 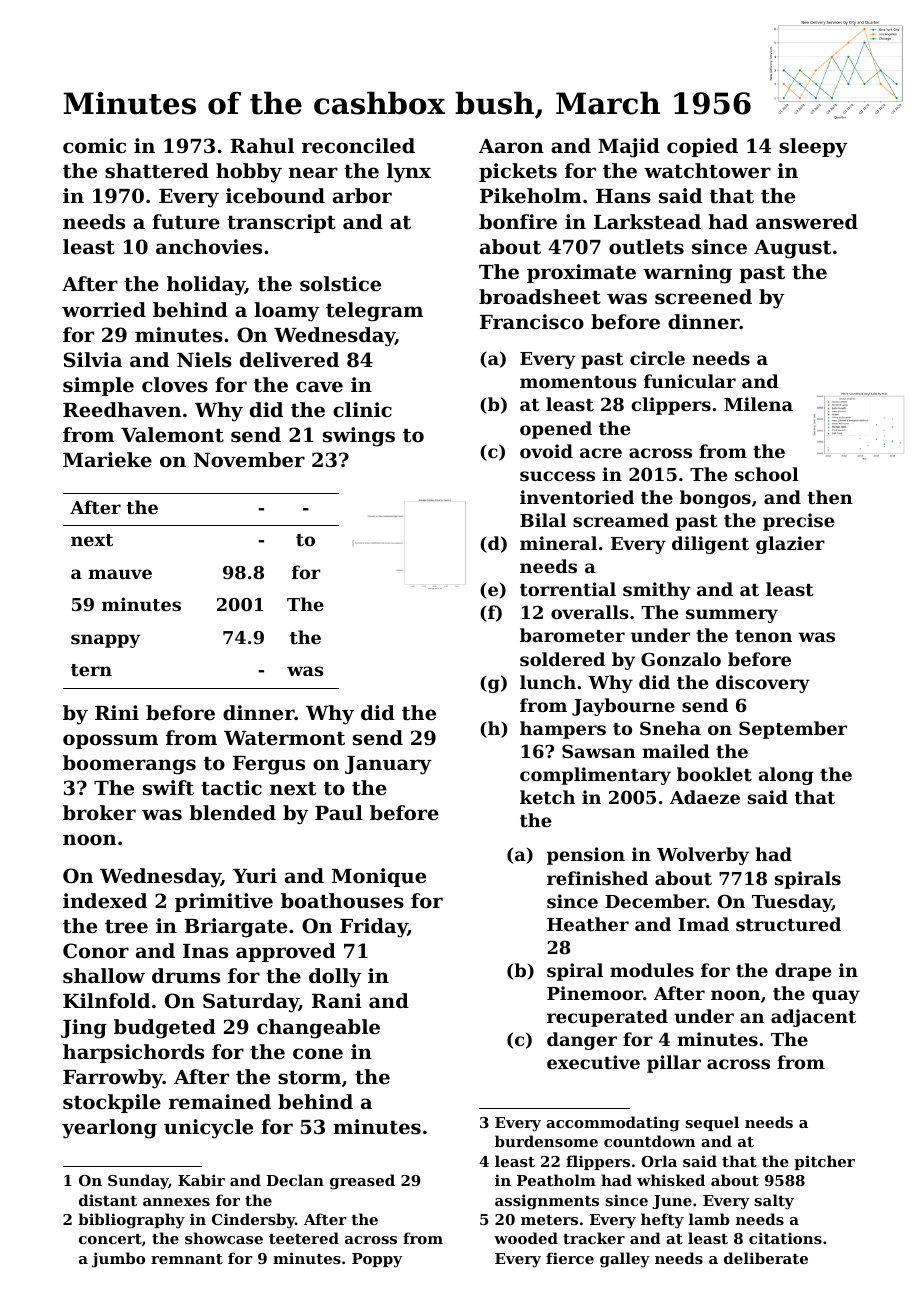 I want to click on transcript, so click(x=281, y=223).
